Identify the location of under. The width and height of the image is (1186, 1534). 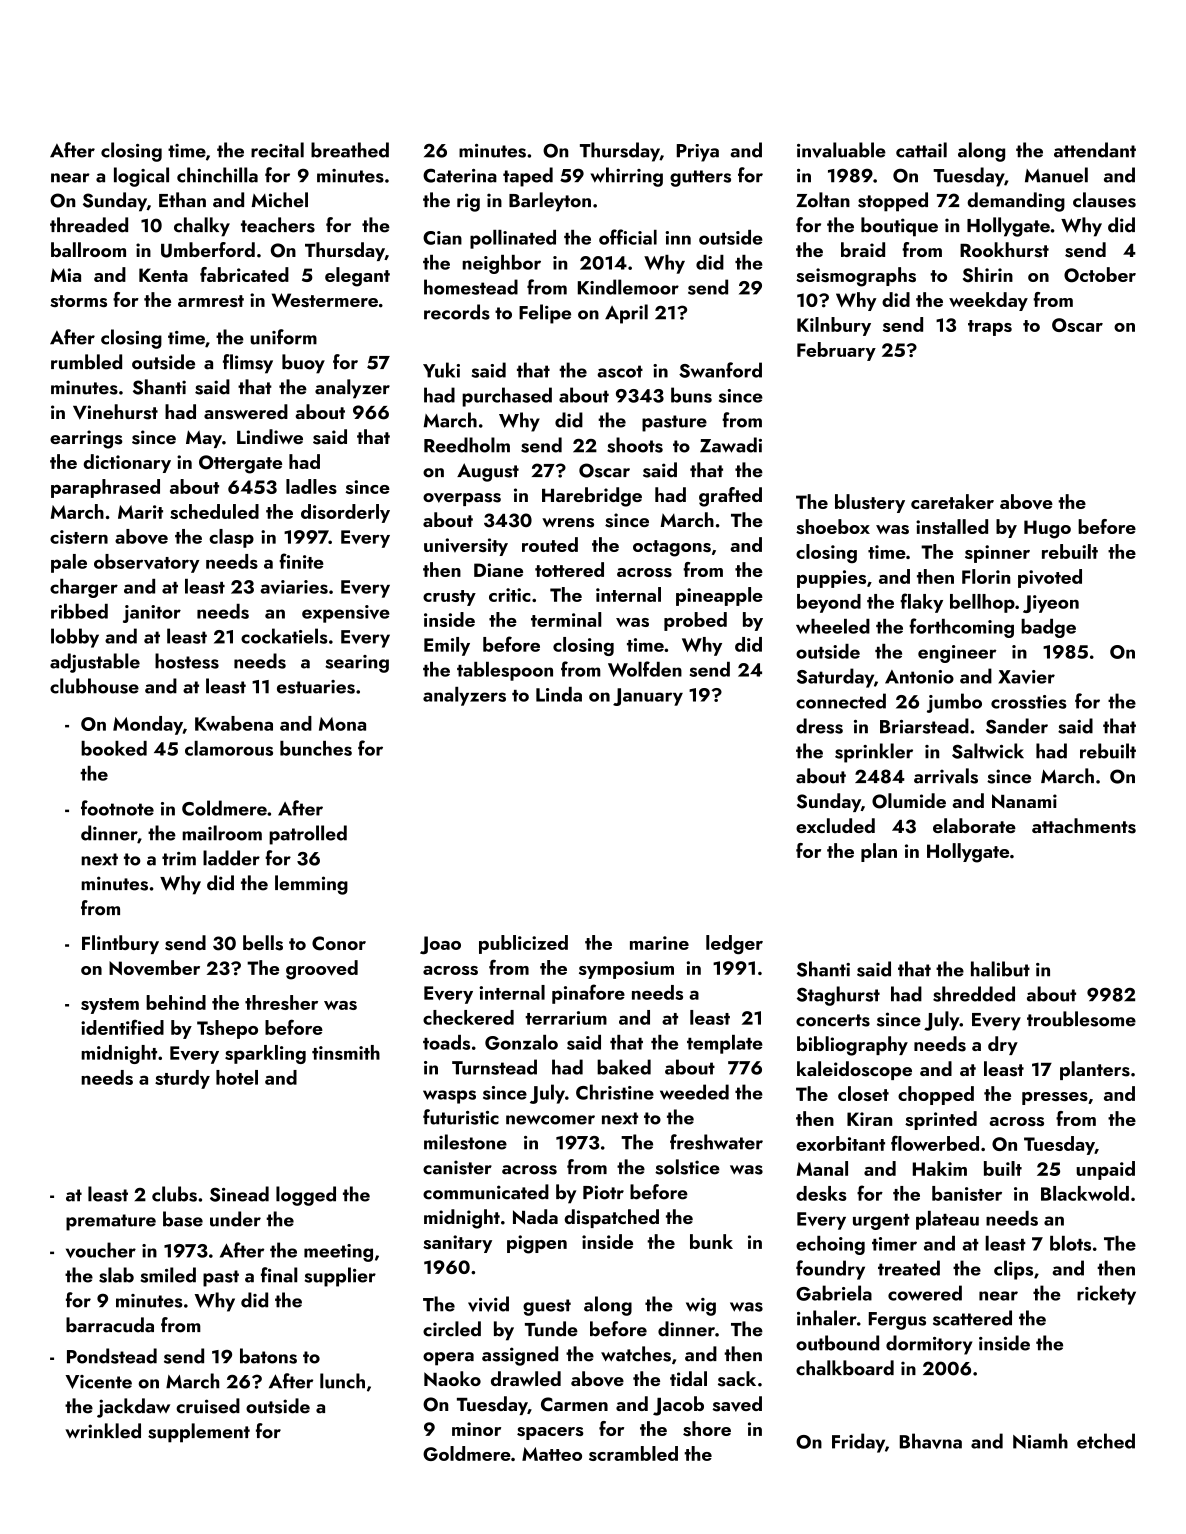
(235, 1219).
